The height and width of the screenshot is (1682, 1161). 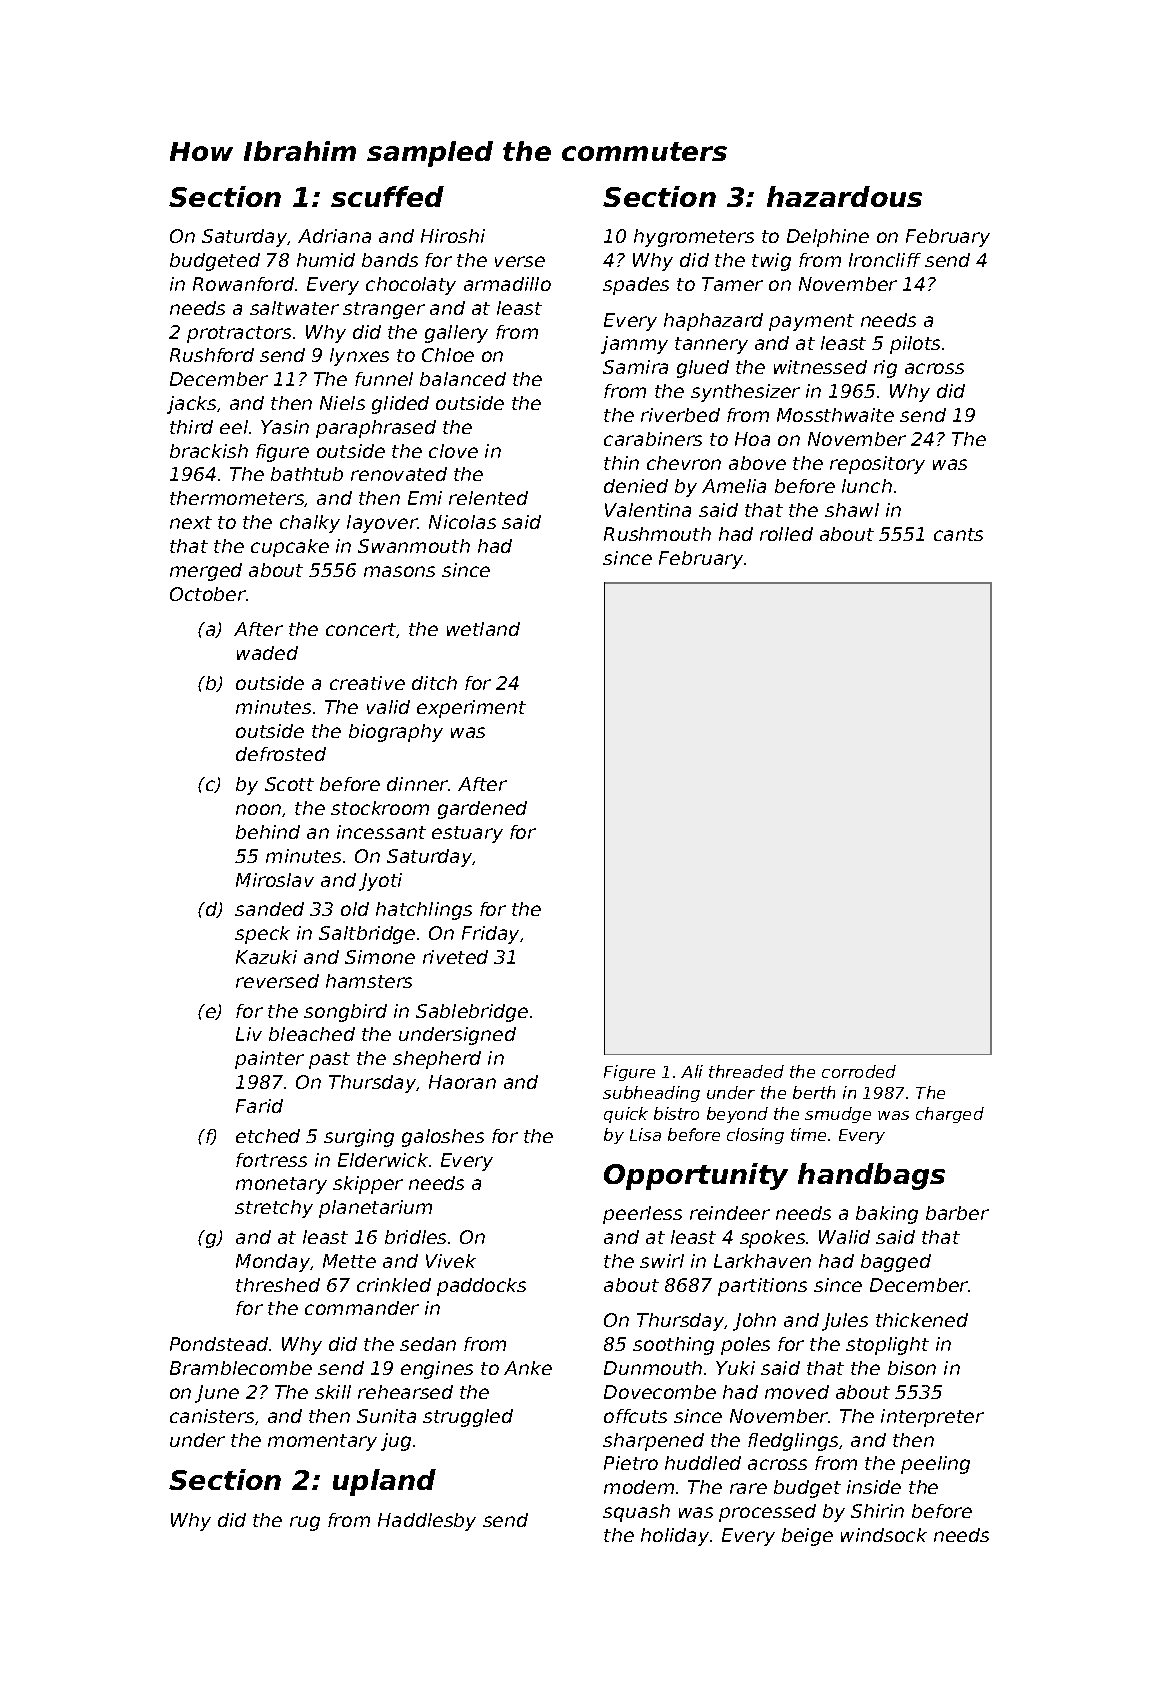 What do you see at coordinates (453, 236) in the screenshot?
I see `Hiroshi` at bounding box center [453, 236].
